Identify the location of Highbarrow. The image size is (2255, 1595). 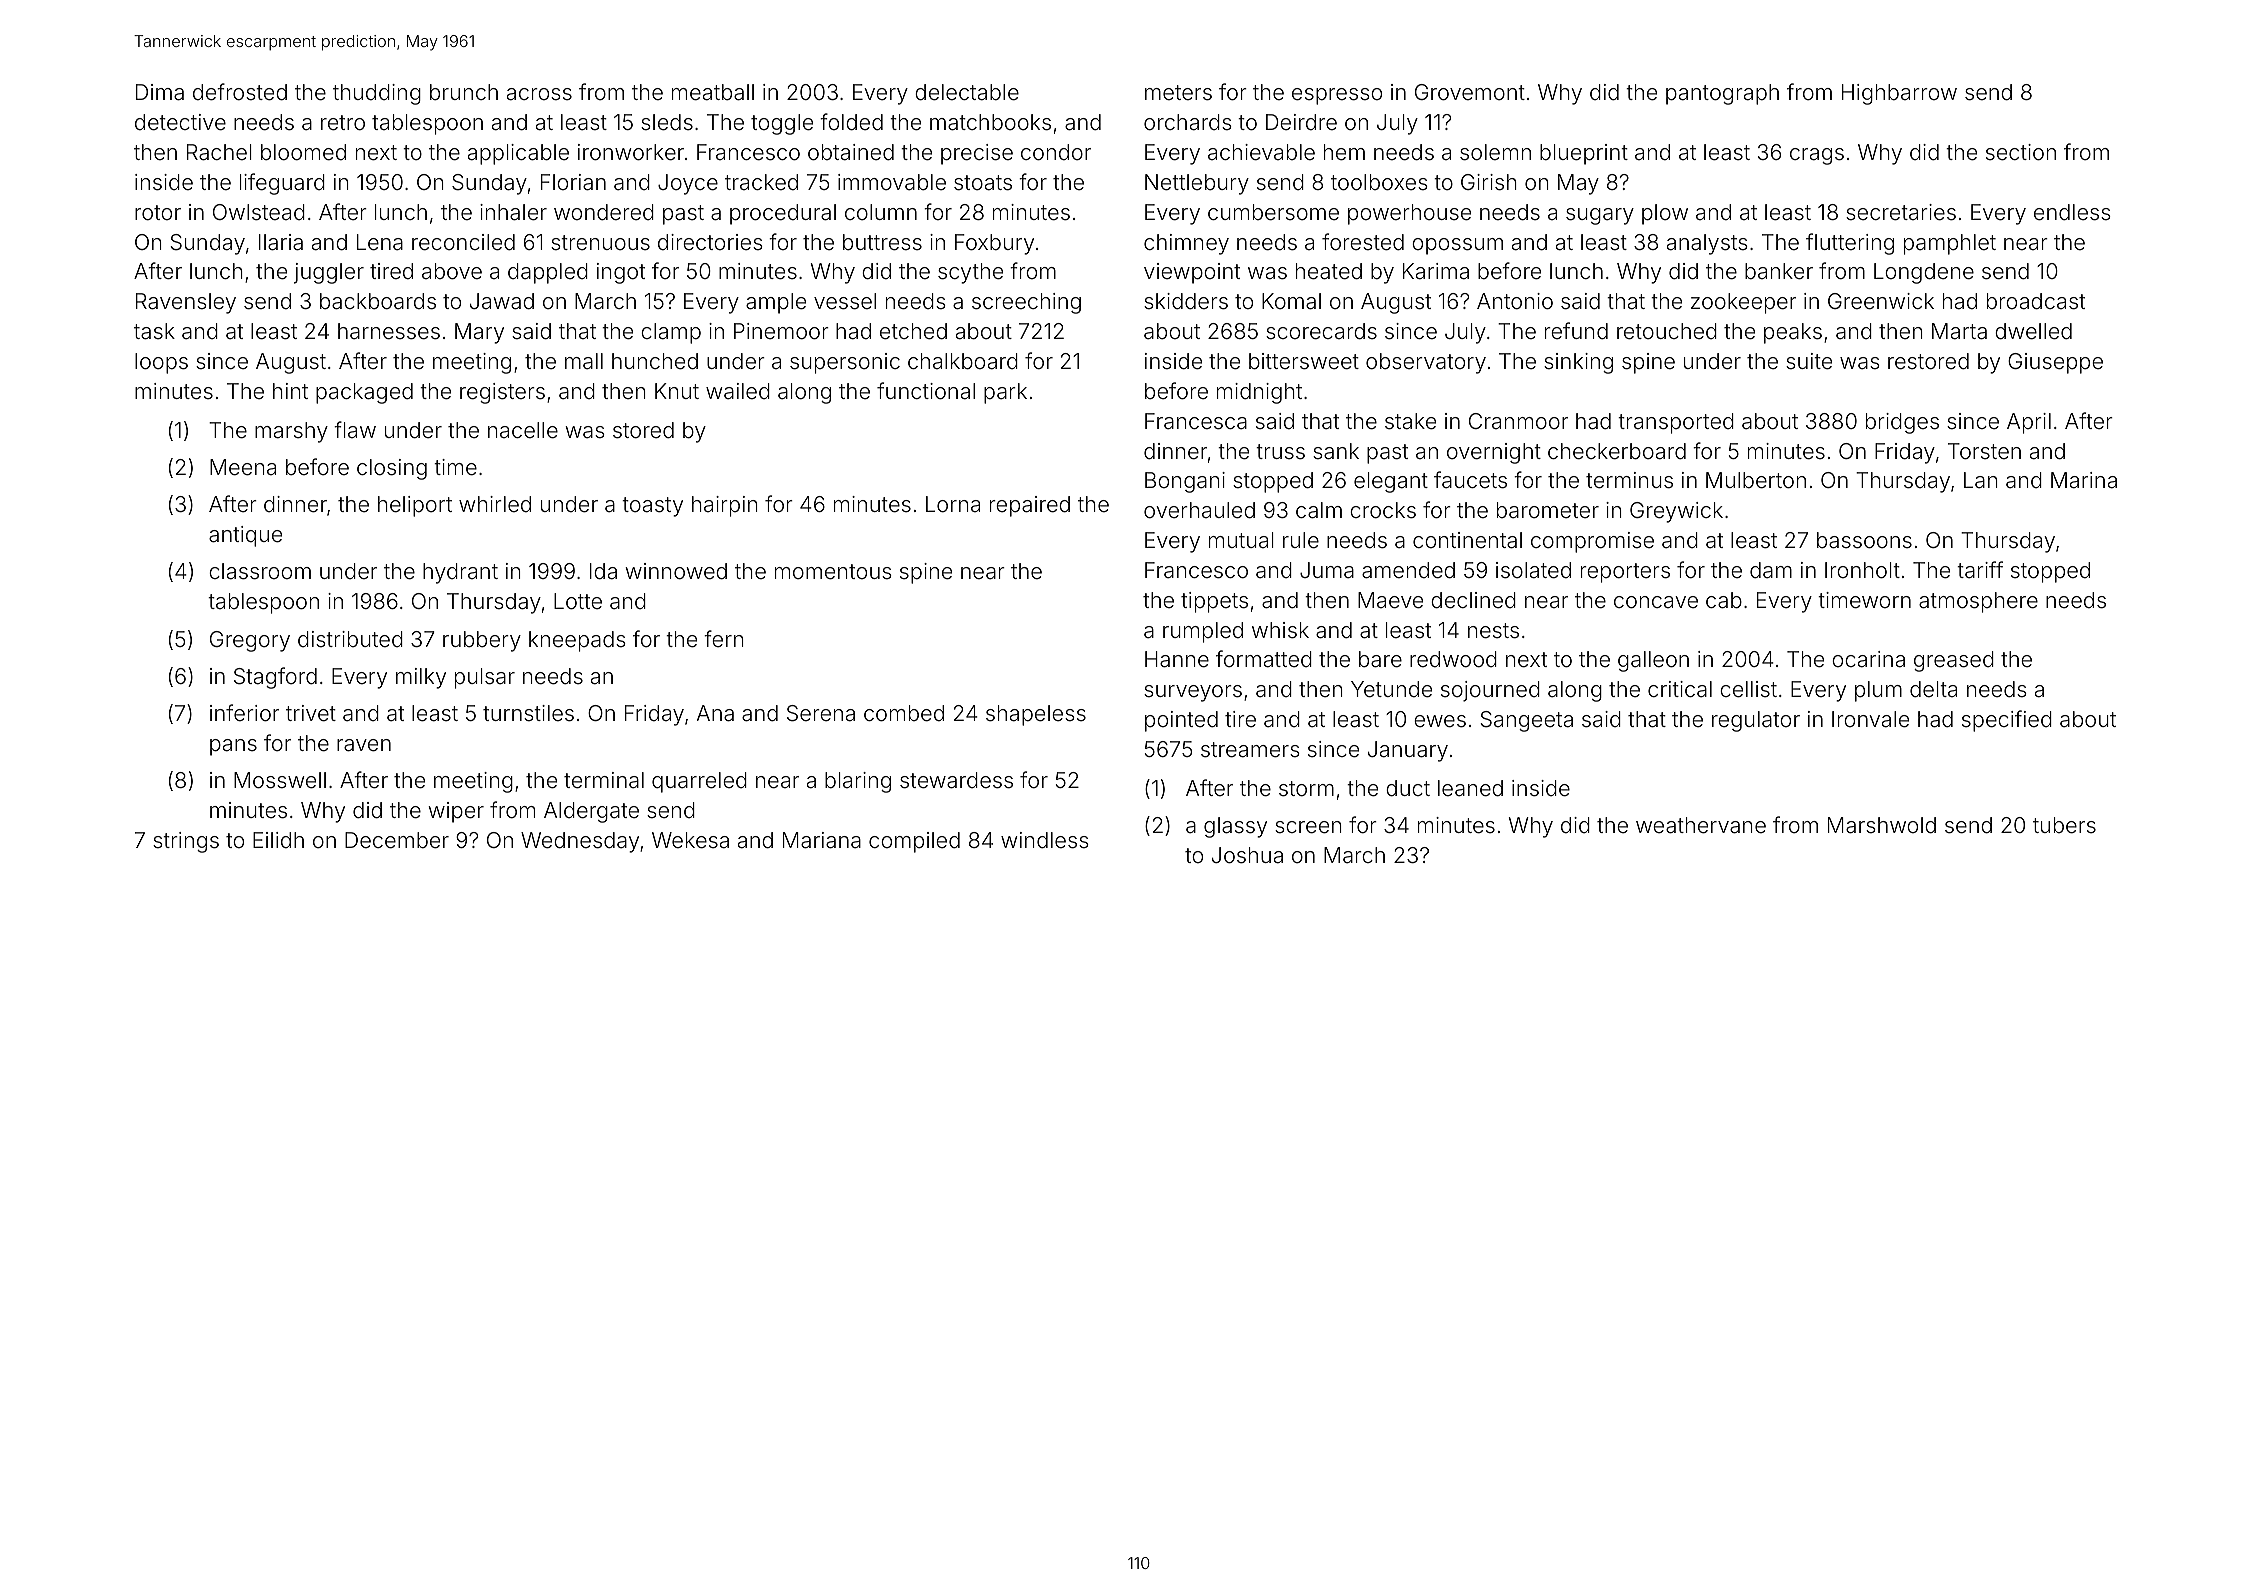
(1899, 94).
